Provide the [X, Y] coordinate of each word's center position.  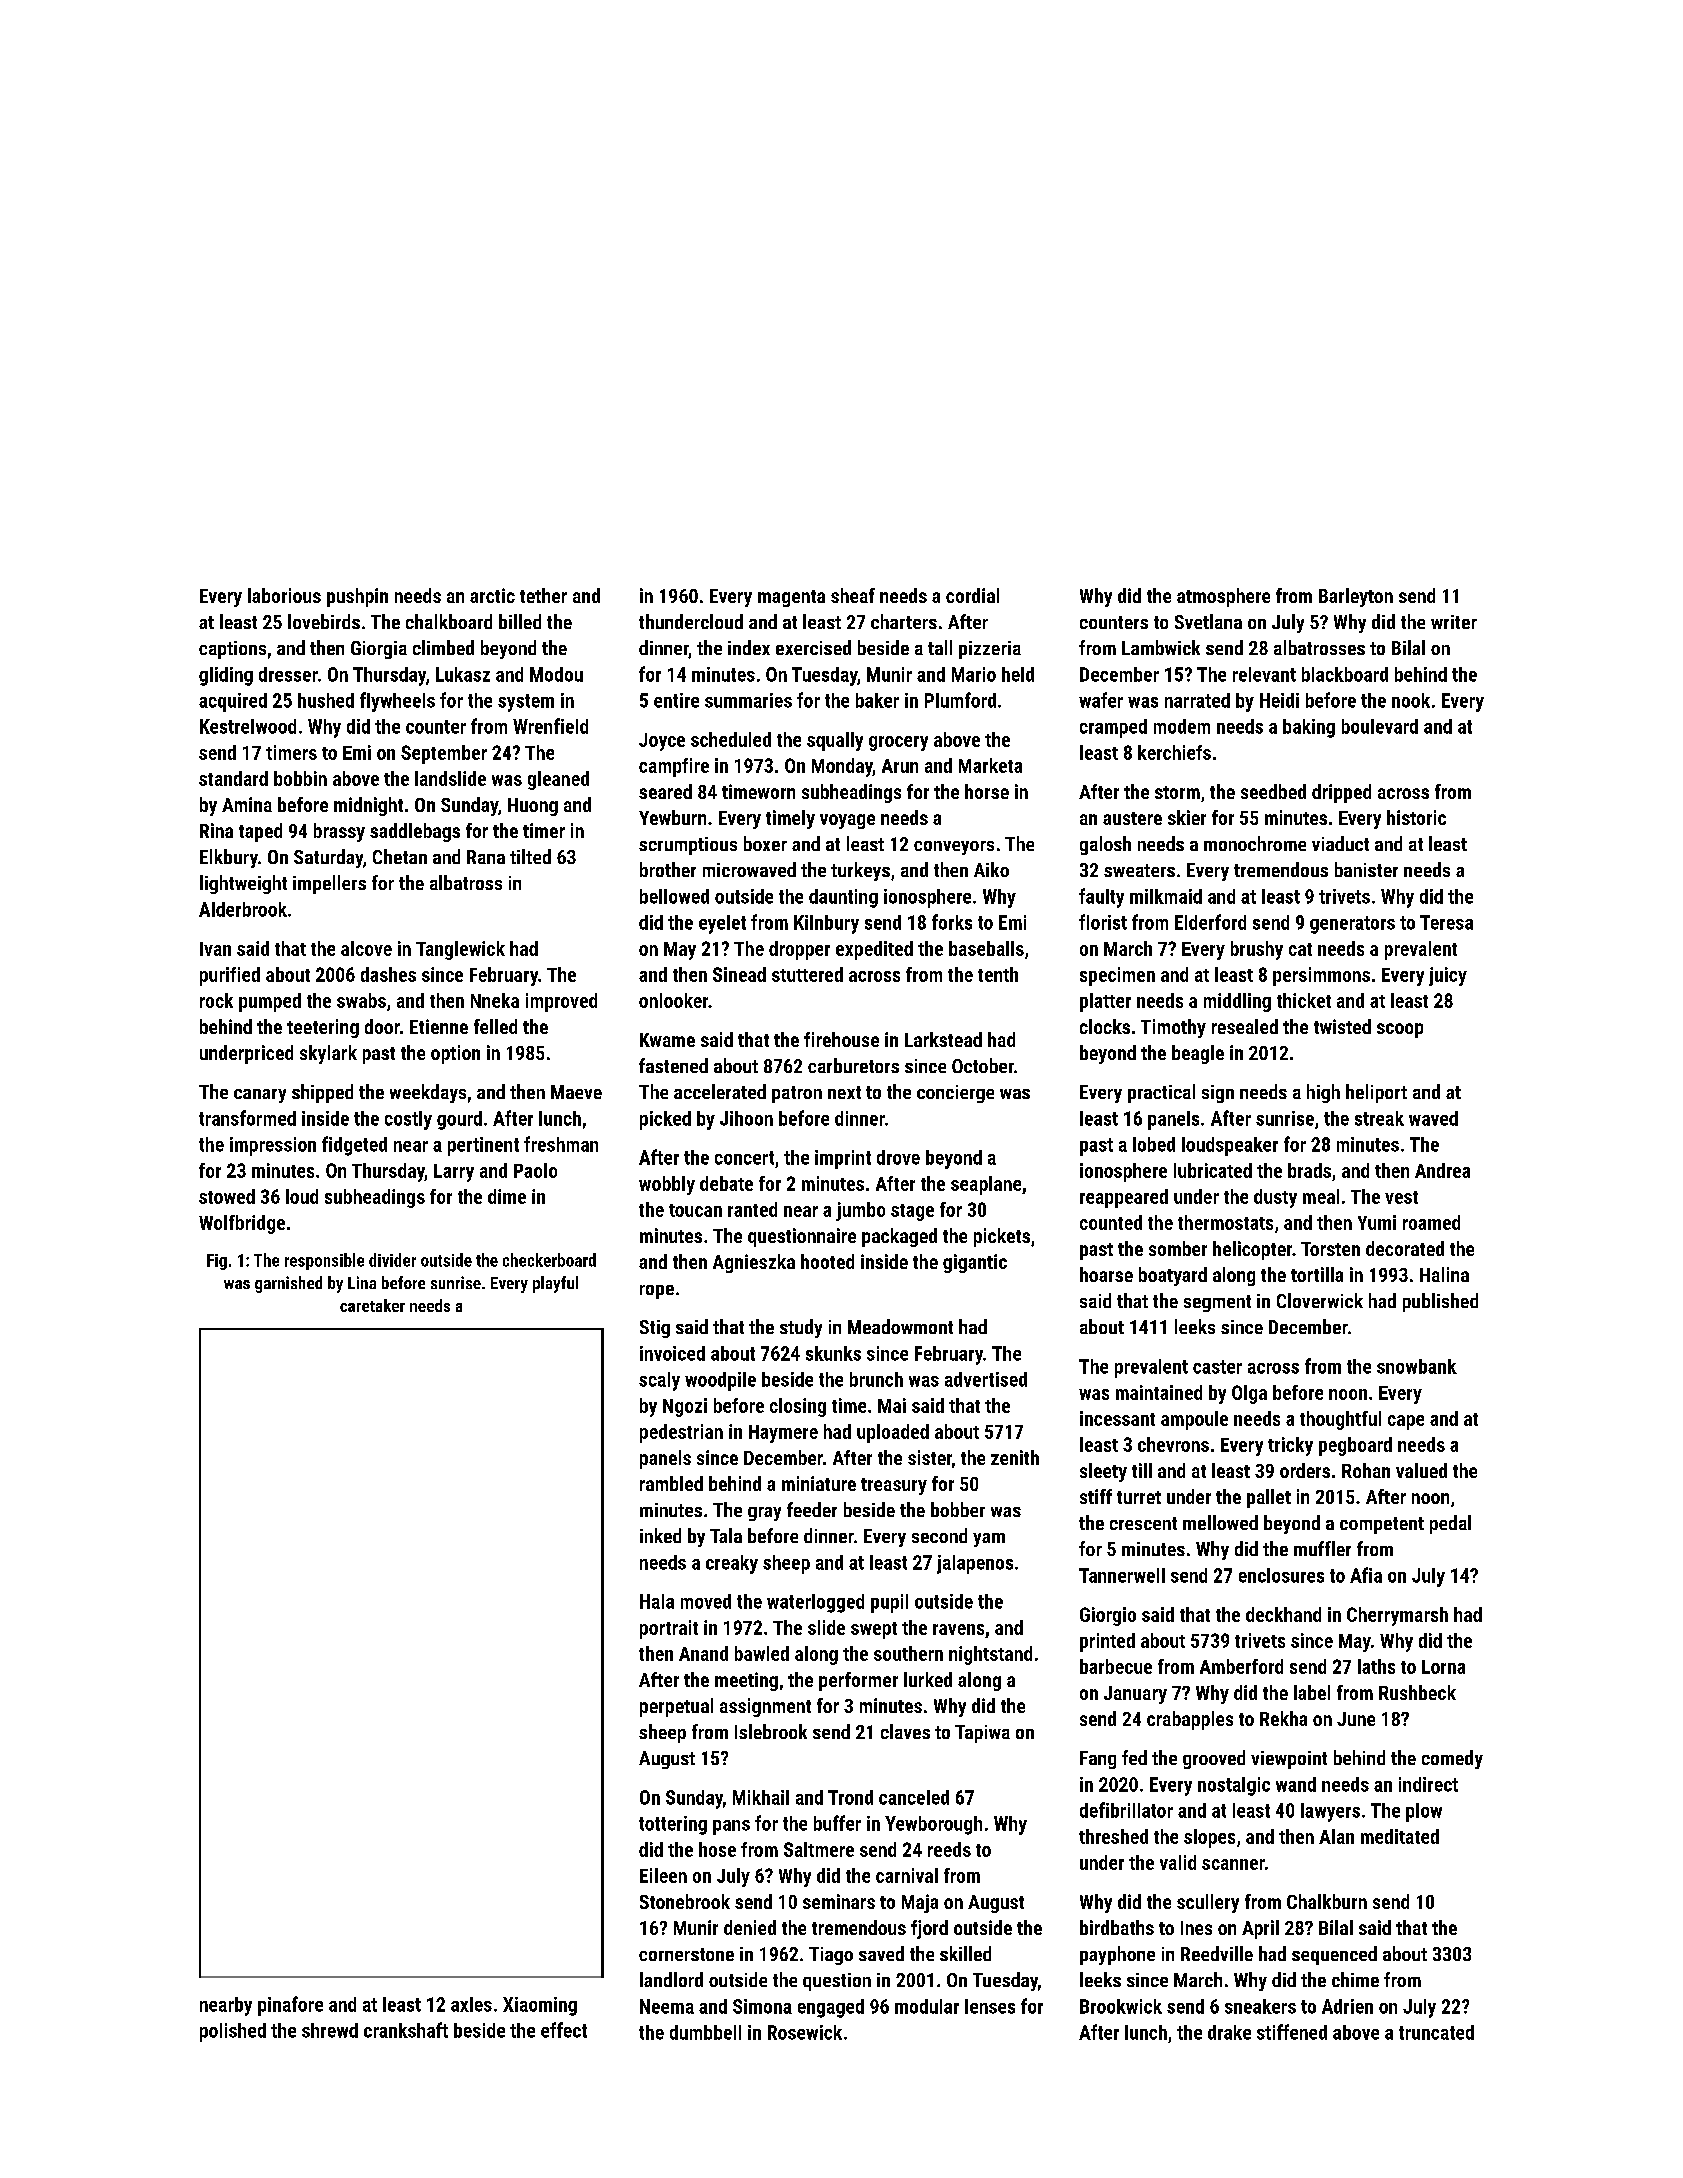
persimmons [1321, 976]
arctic [492, 595]
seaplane [986, 1185]
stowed [227, 1196]
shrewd [330, 2030]
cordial [972, 595]
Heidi [1279, 700]
